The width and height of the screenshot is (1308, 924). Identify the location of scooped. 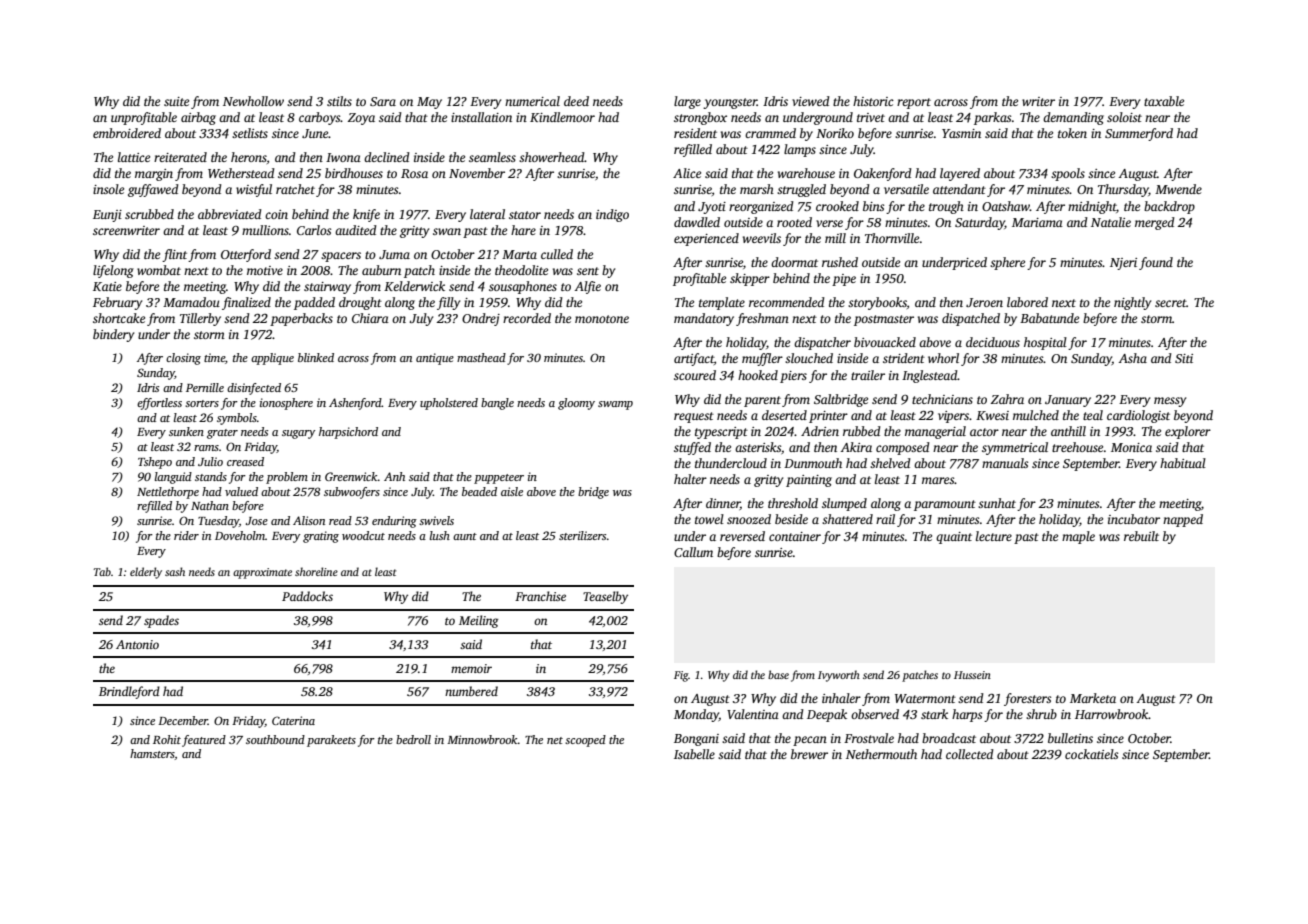
(585, 741).
